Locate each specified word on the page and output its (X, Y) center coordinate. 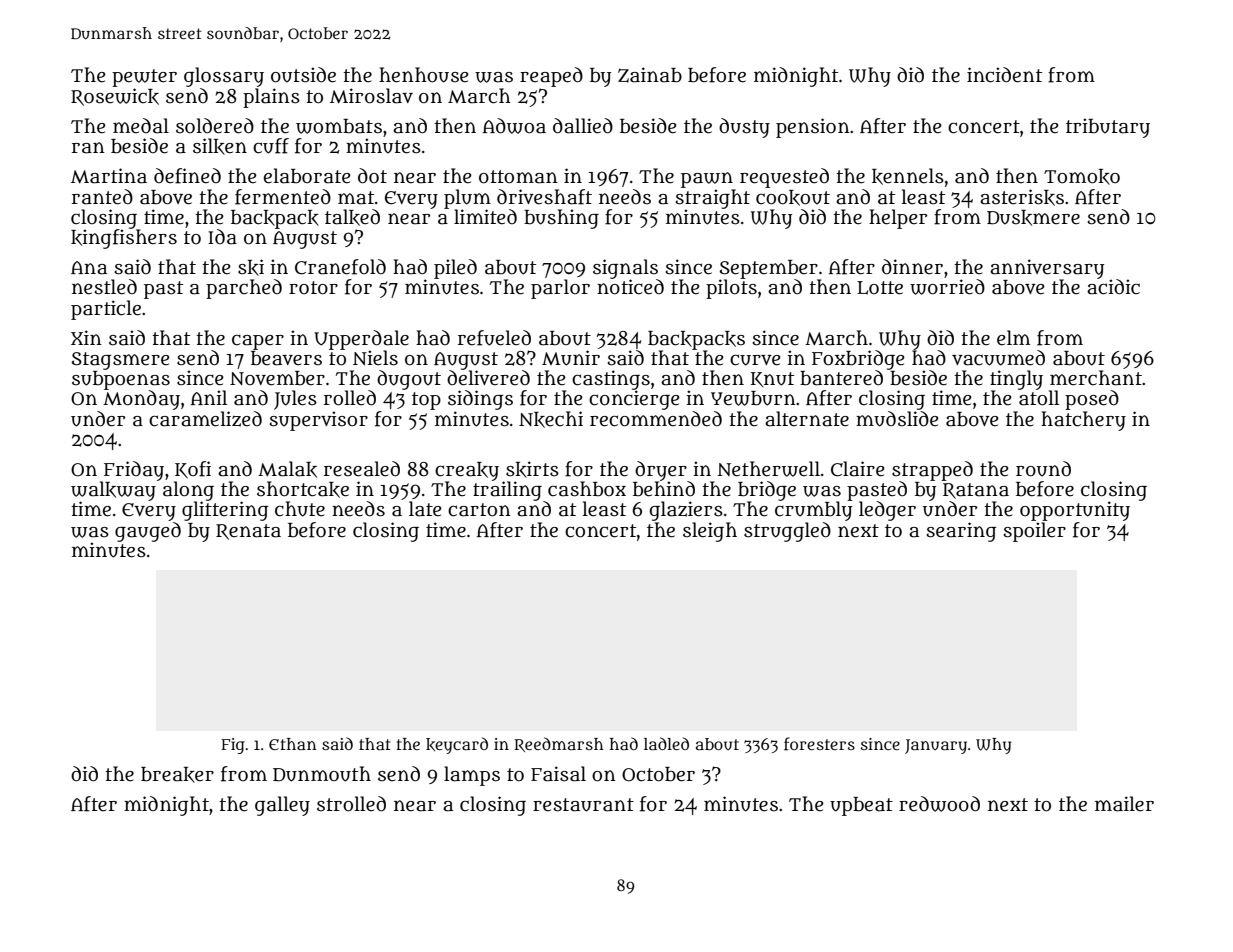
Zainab (650, 75)
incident (1004, 75)
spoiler (1035, 532)
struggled (787, 532)
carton (479, 510)
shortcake (303, 489)
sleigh (710, 532)
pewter (144, 78)
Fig (233, 746)
